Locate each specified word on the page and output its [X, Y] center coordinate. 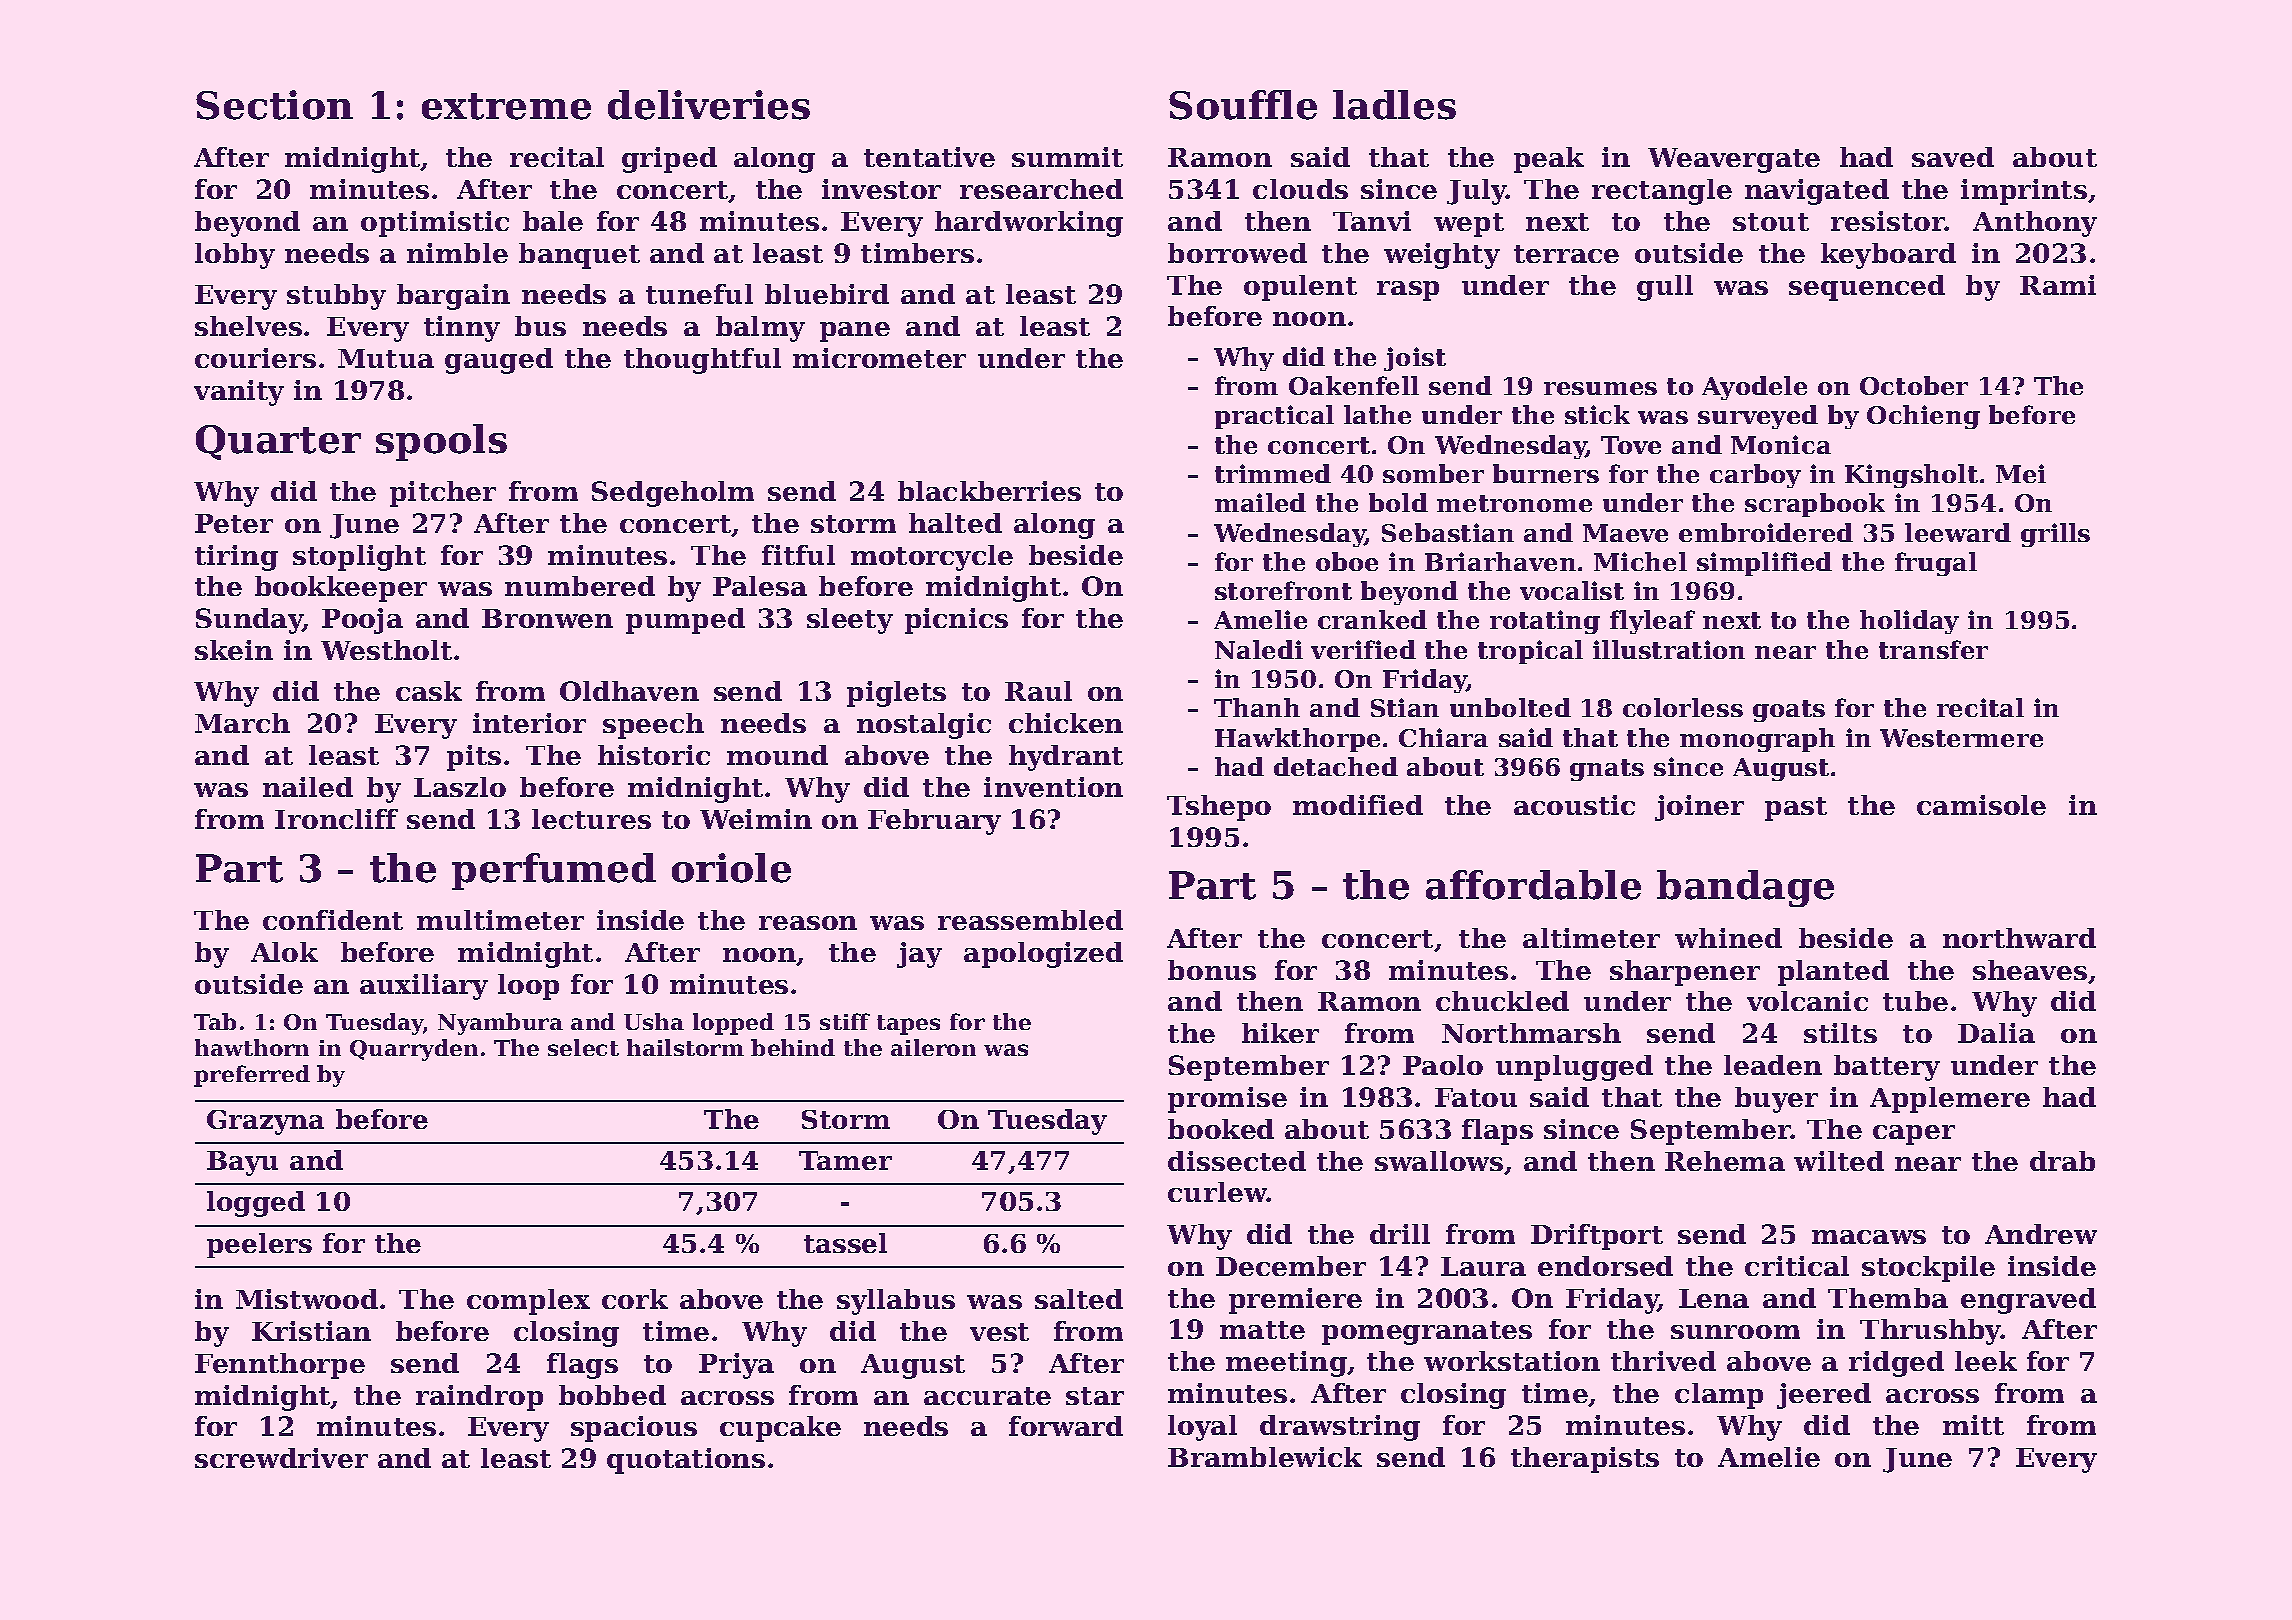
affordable [1533, 885]
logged [256, 1204]
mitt [1973, 1425]
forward [1066, 1426]
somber [1433, 473]
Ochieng [1923, 417]
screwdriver [281, 1458]
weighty [1442, 256]
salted [1079, 1299]
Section [274, 105]
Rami [2058, 285]
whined [1728, 938]
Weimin [756, 819]
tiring [236, 558]
